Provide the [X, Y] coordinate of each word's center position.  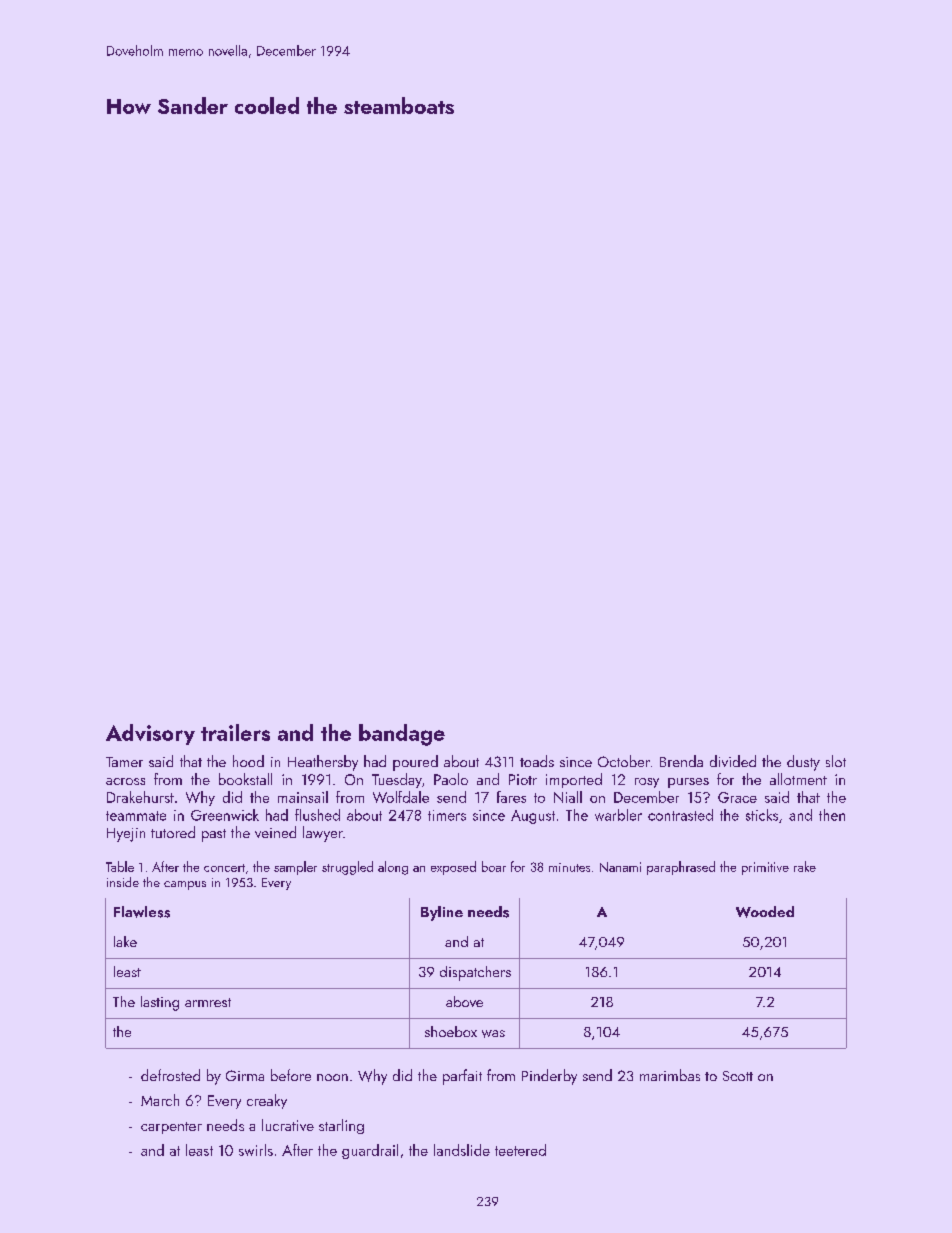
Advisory [150, 734]
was [493, 1034]
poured [415, 763]
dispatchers [475, 973]
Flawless [142, 912]
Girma [245, 1075]
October [624, 761]
